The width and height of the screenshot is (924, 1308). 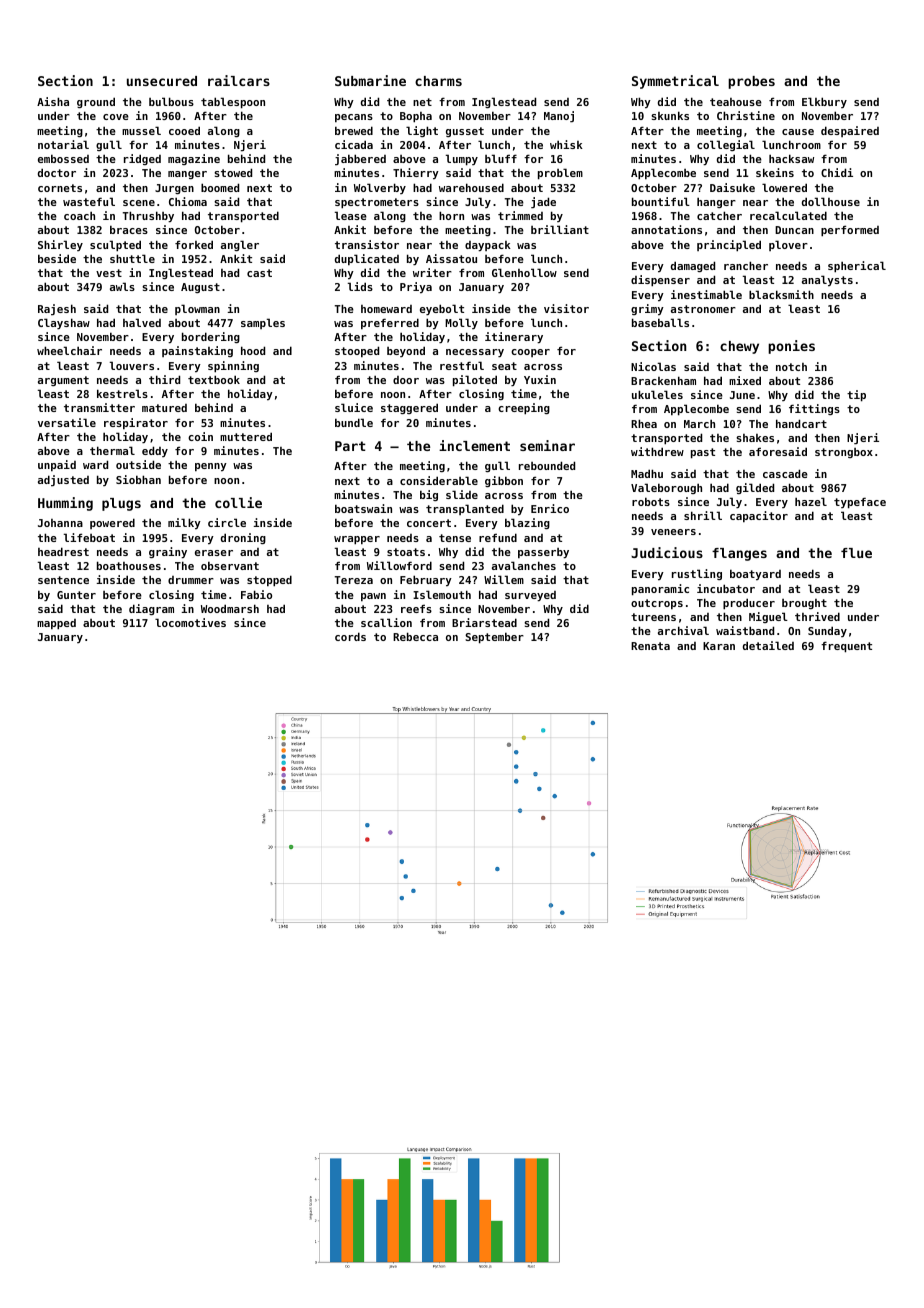 I want to click on charms, so click(x=438, y=81).
